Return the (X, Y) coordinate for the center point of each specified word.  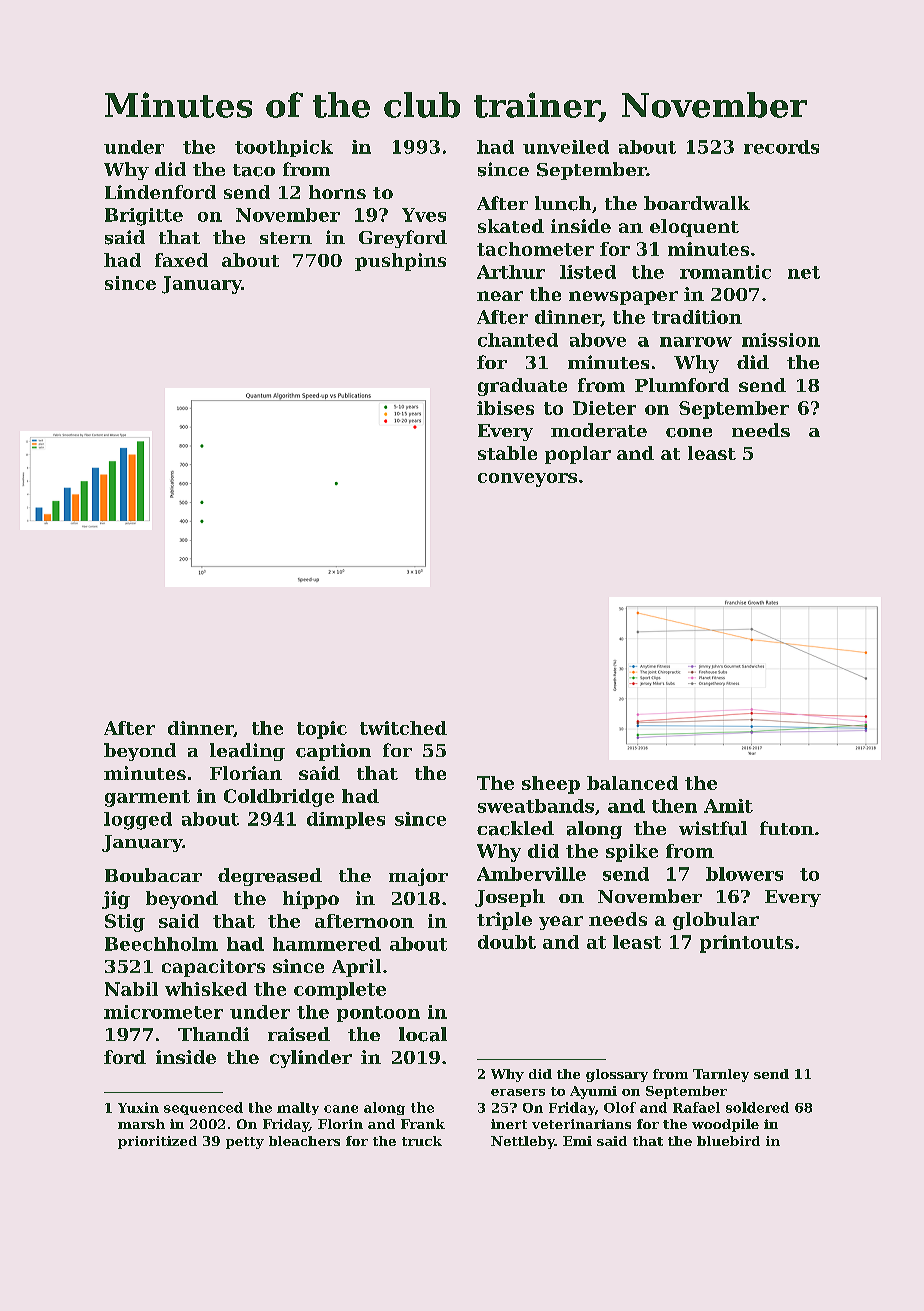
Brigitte (144, 217)
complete (340, 991)
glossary (617, 1075)
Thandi (213, 1034)
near (500, 296)
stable (507, 453)
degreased (270, 877)
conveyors (527, 480)
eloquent (694, 228)
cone (689, 433)
